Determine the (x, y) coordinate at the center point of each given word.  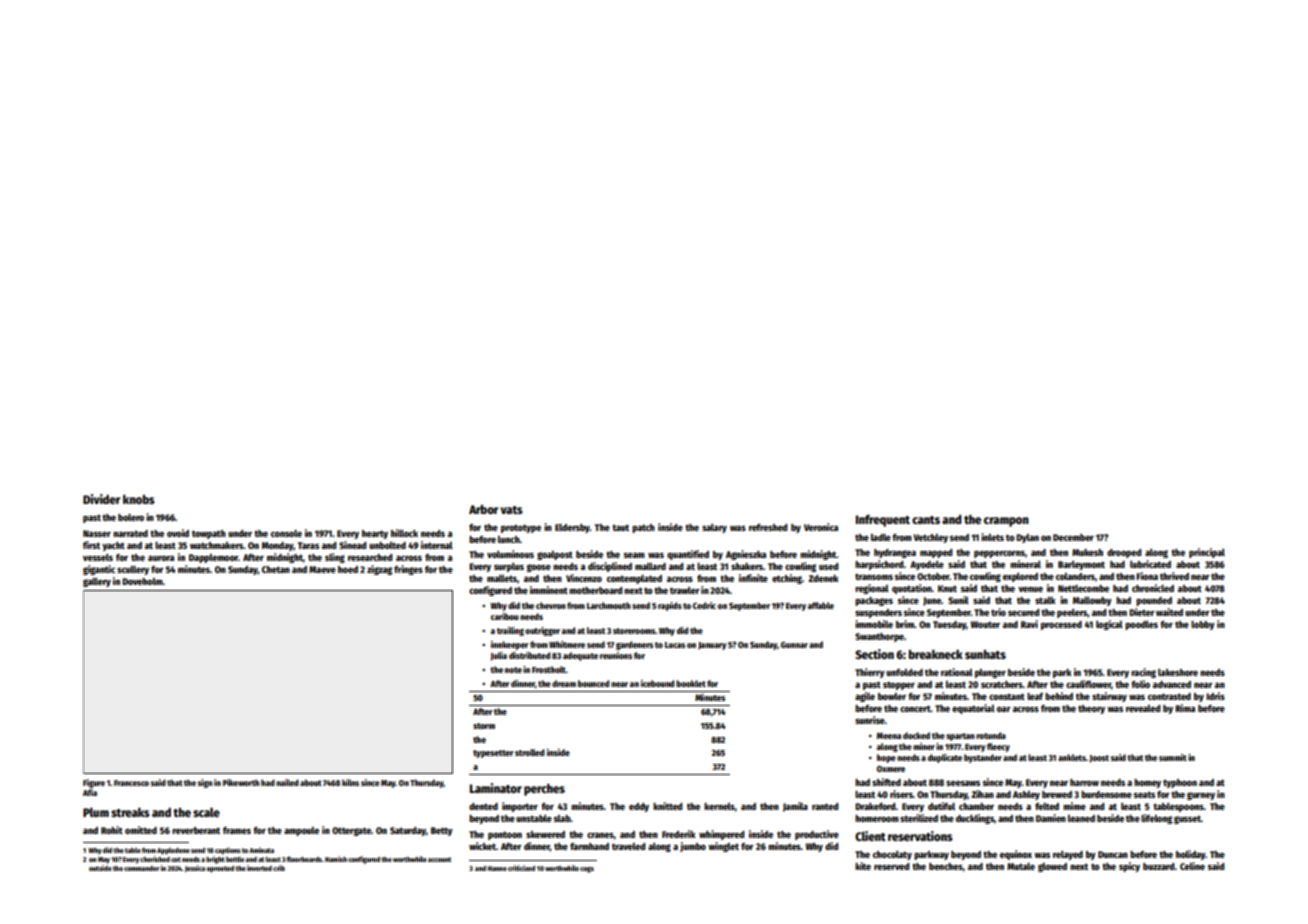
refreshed (768, 527)
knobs (139, 499)
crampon (1006, 522)
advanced (1172, 684)
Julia (498, 656)
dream (564, 683)
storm (484, 726)
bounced (593, 683)
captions (228, 851)
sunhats (985, 654)
